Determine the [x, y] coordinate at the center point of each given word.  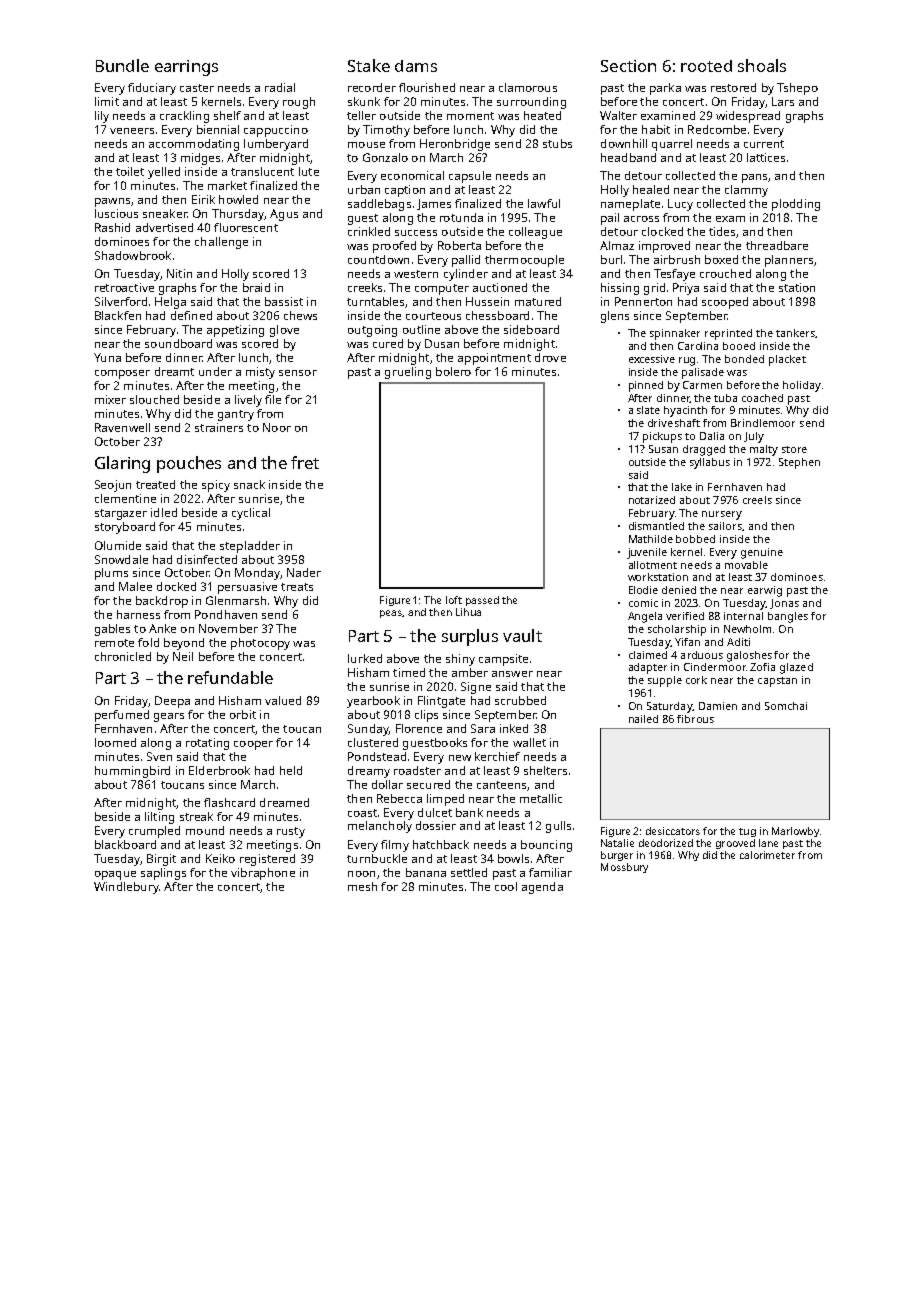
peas [391, 614]
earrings [186, 68]
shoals [762, 65]
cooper [253, 745]
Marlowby [795, 832]
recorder [372, 87]
